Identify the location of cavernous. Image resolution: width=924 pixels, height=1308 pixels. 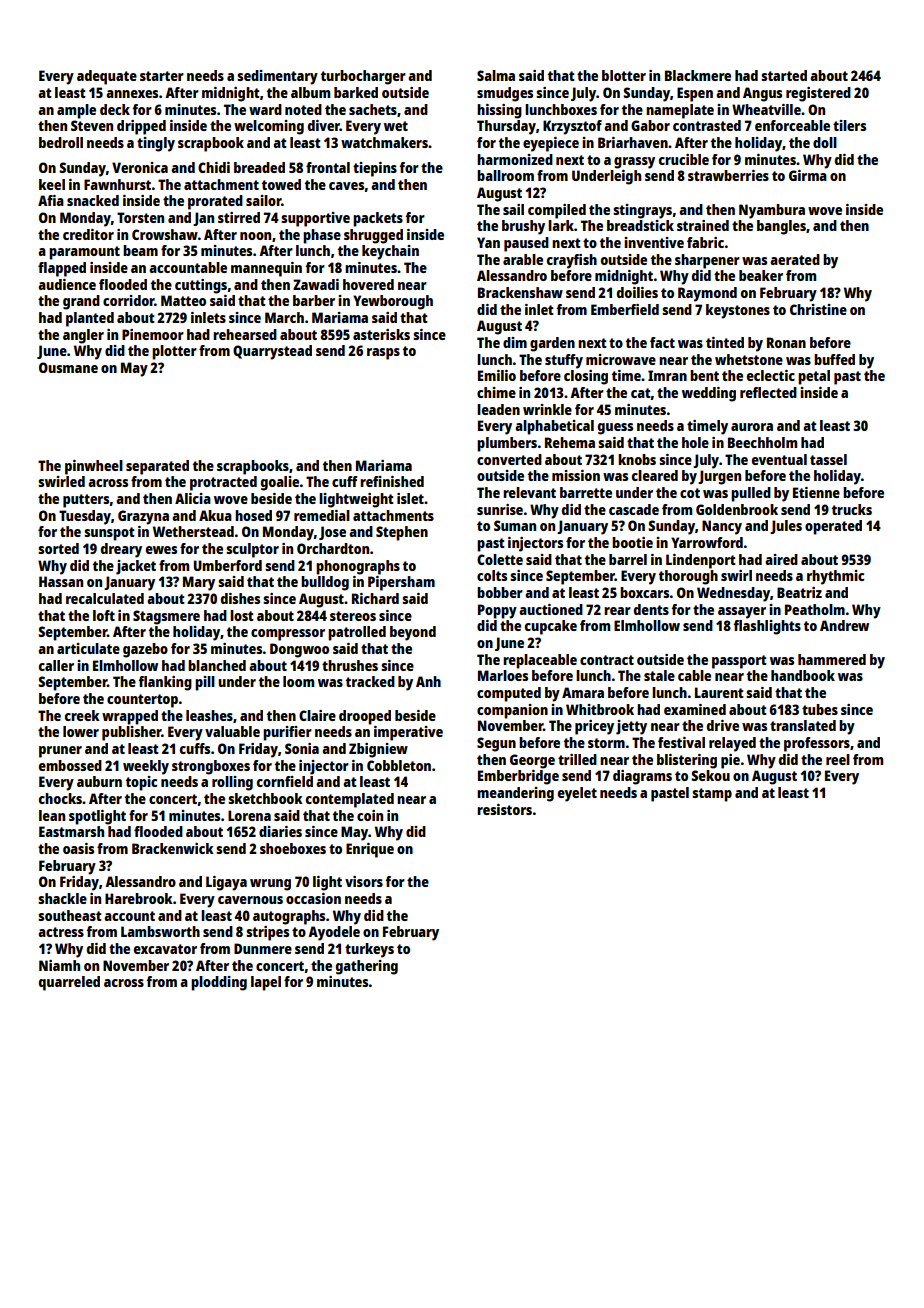
(250, 900).
